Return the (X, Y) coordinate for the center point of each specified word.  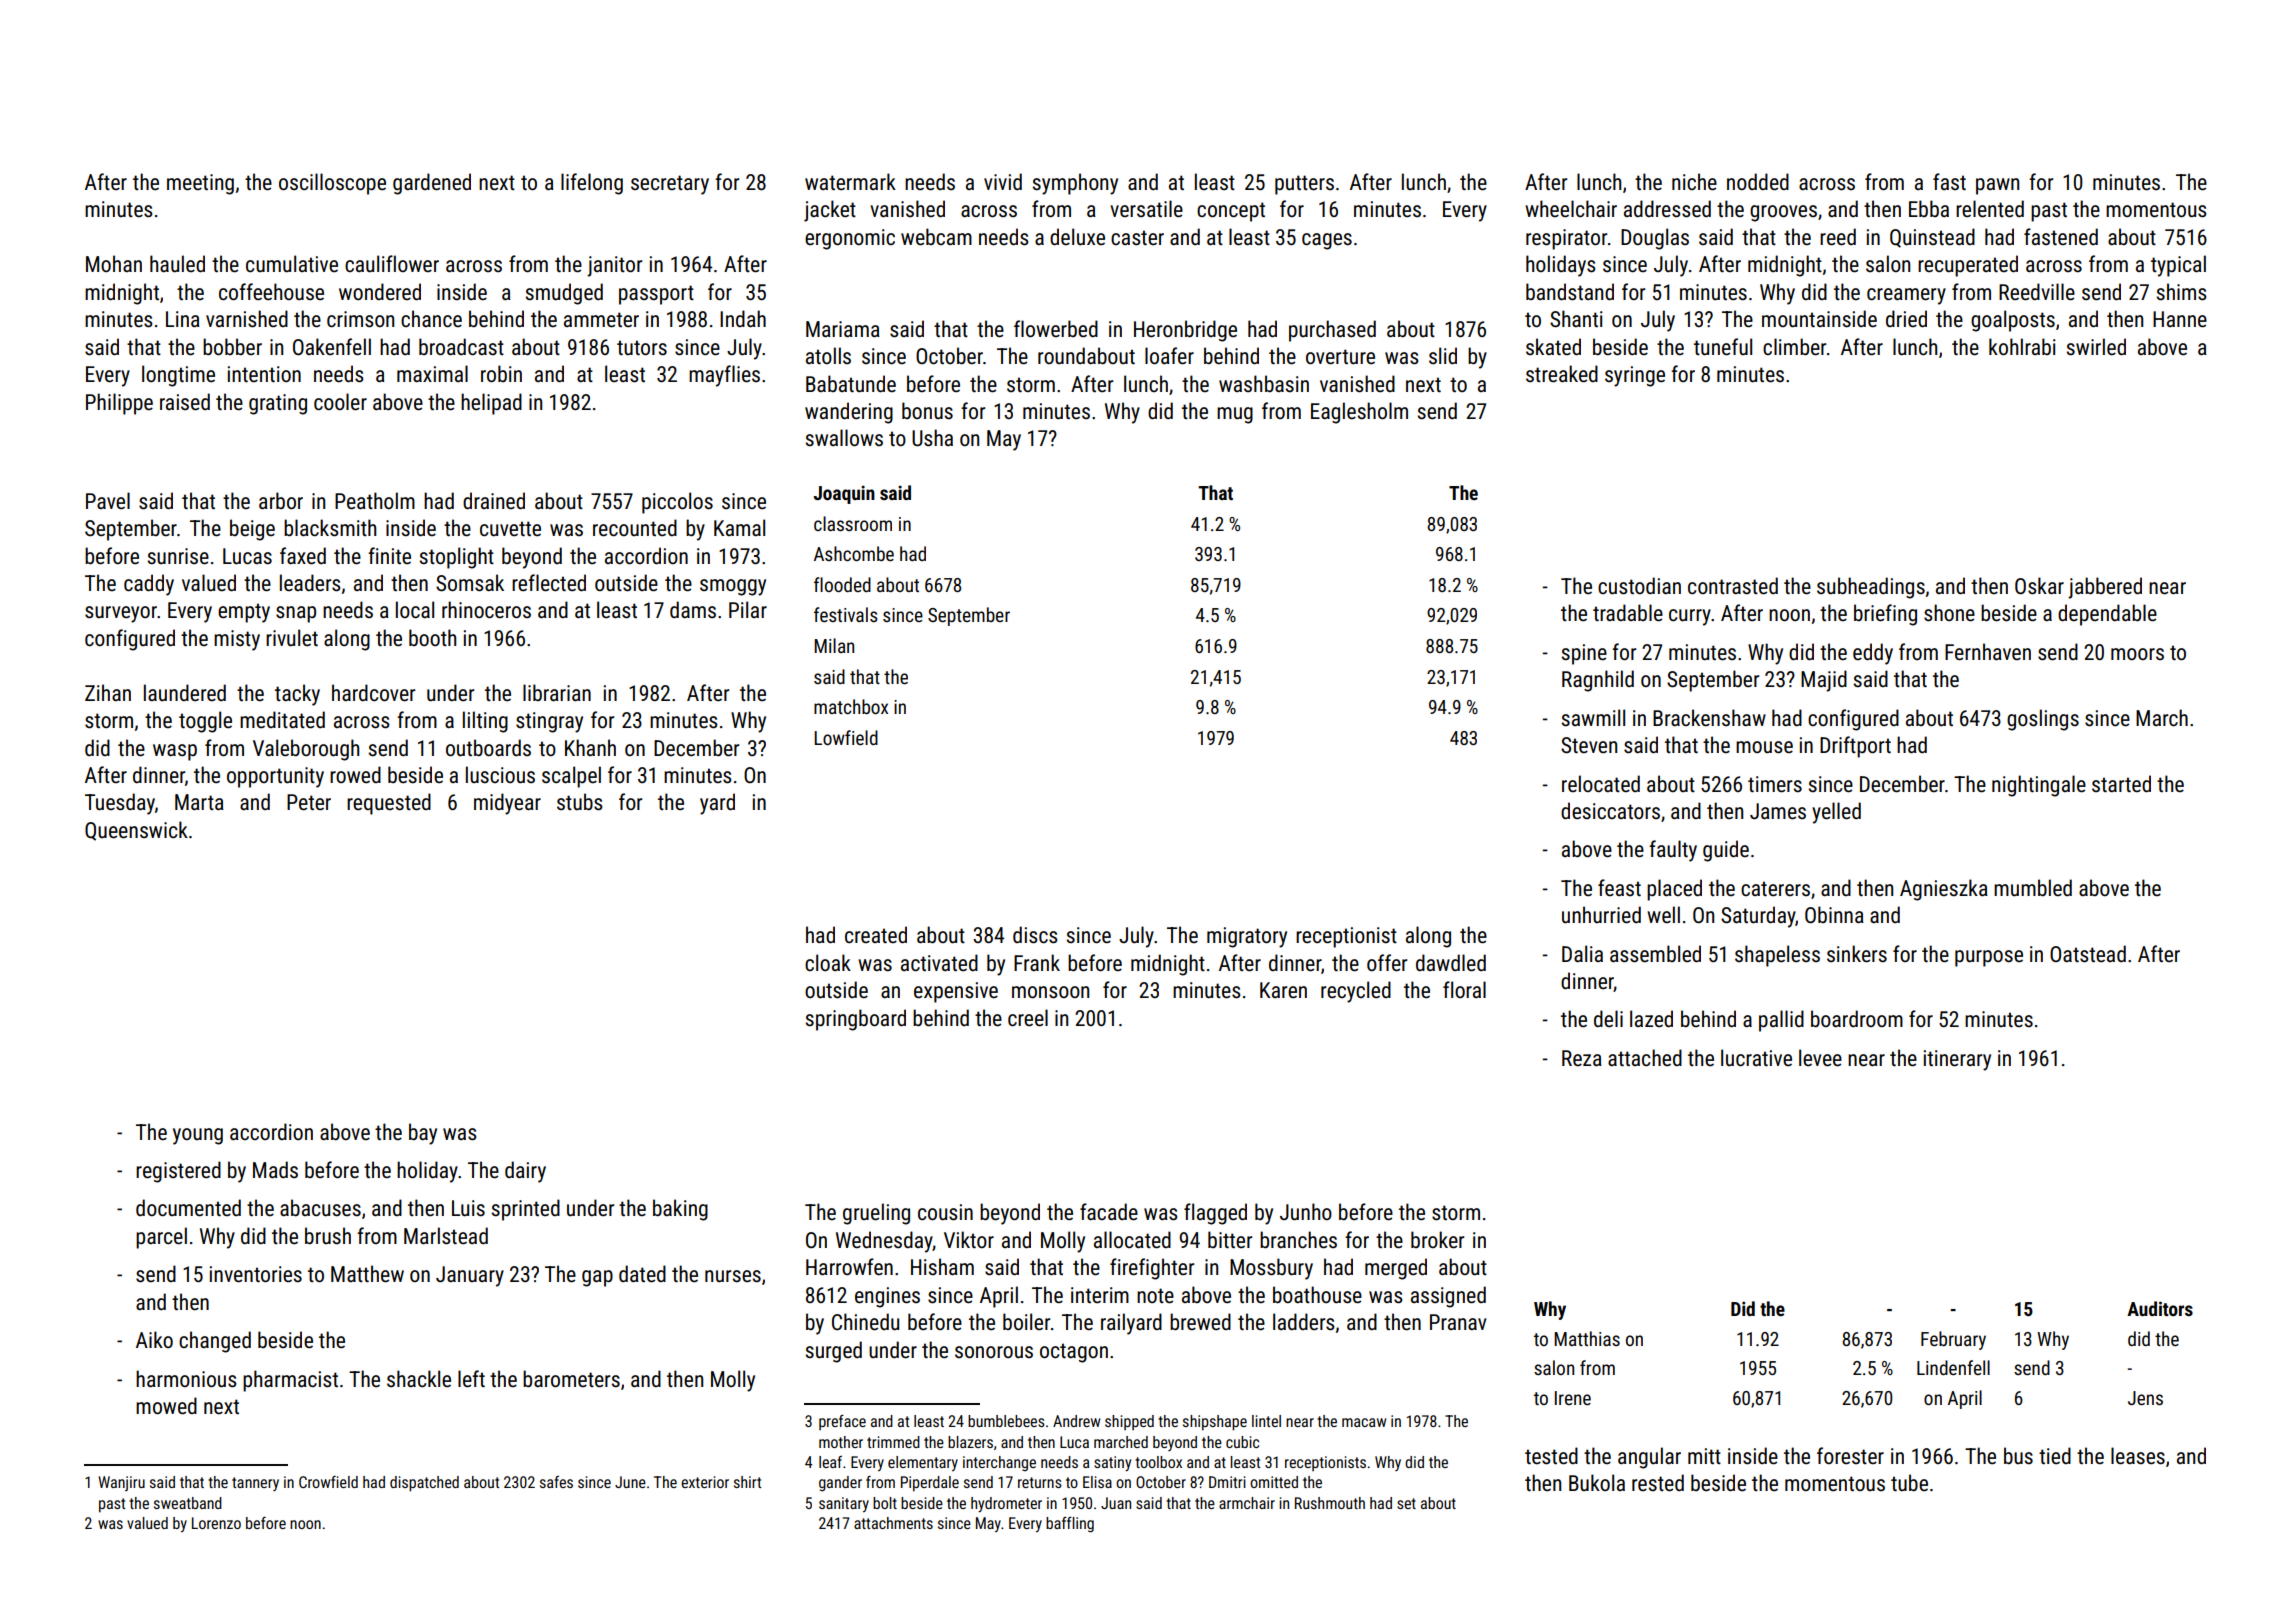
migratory (1247, 937)
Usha (932, 438)
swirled (2096, 347)
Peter (309, 802)
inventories (256, 1274)
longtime (178, 376)
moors (2137, 654)
